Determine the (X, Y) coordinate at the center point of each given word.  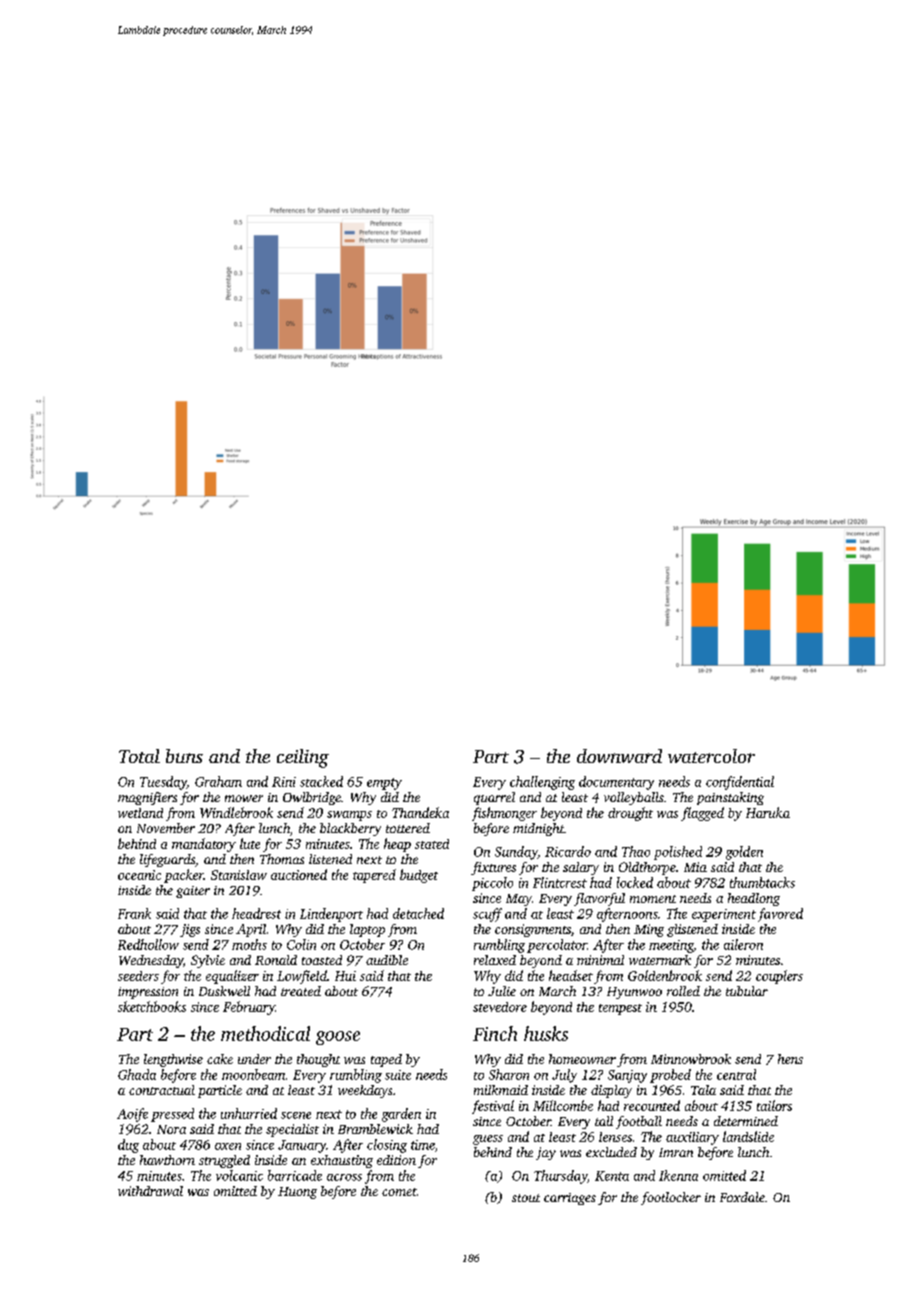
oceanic (139, 875)
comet (399, 1192)
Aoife (132, 1115)
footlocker (671, 1198)
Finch (495, 1033)
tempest (620, 1009)
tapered (374, 876)
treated (301, 991)
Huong (297, 1193)
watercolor (711, 756)
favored (780, 915)
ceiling (303, 758)
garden (401, 1115)
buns (184, 756)
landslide (748, 1136)
